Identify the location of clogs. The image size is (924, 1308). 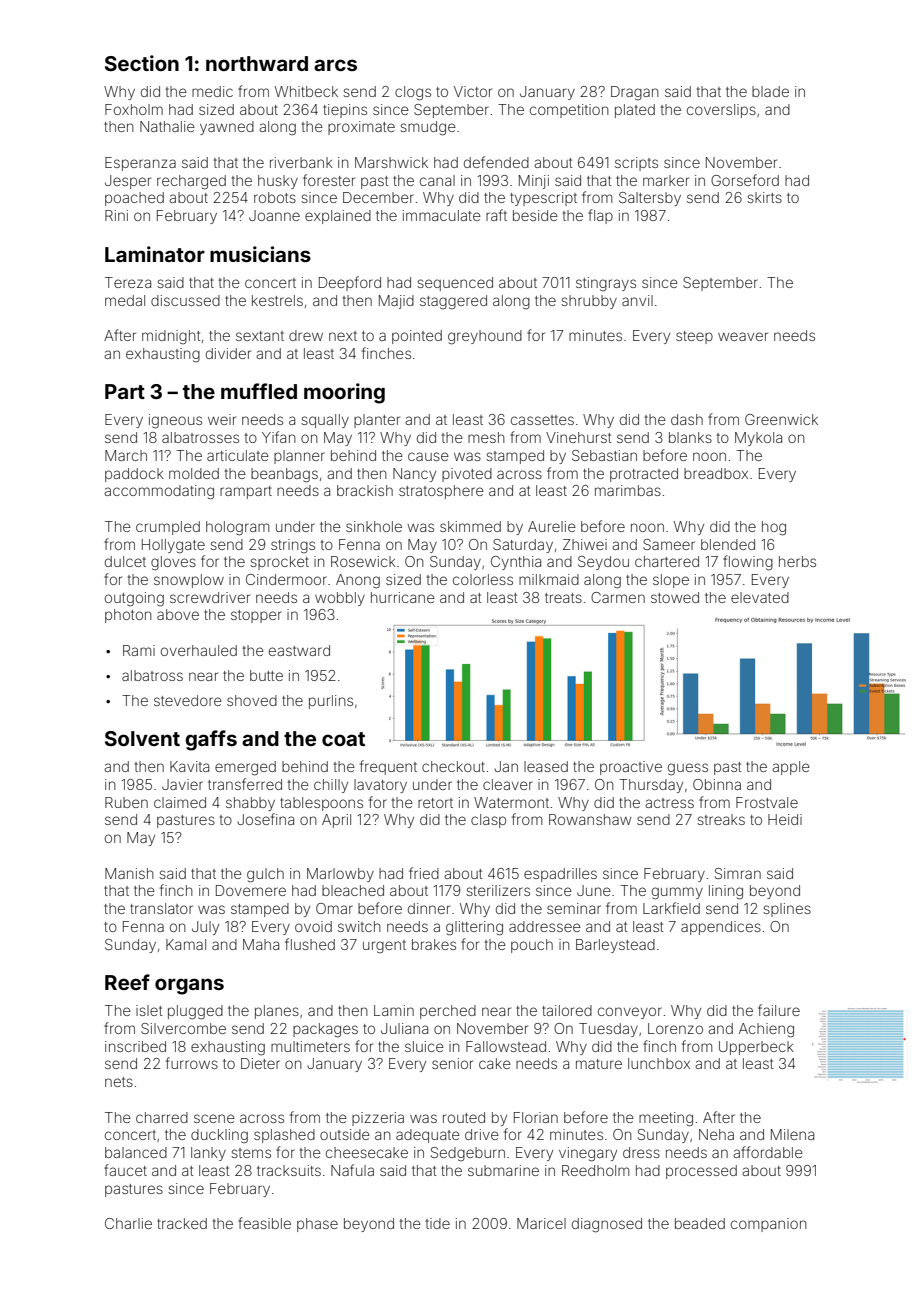
(413, 93).
